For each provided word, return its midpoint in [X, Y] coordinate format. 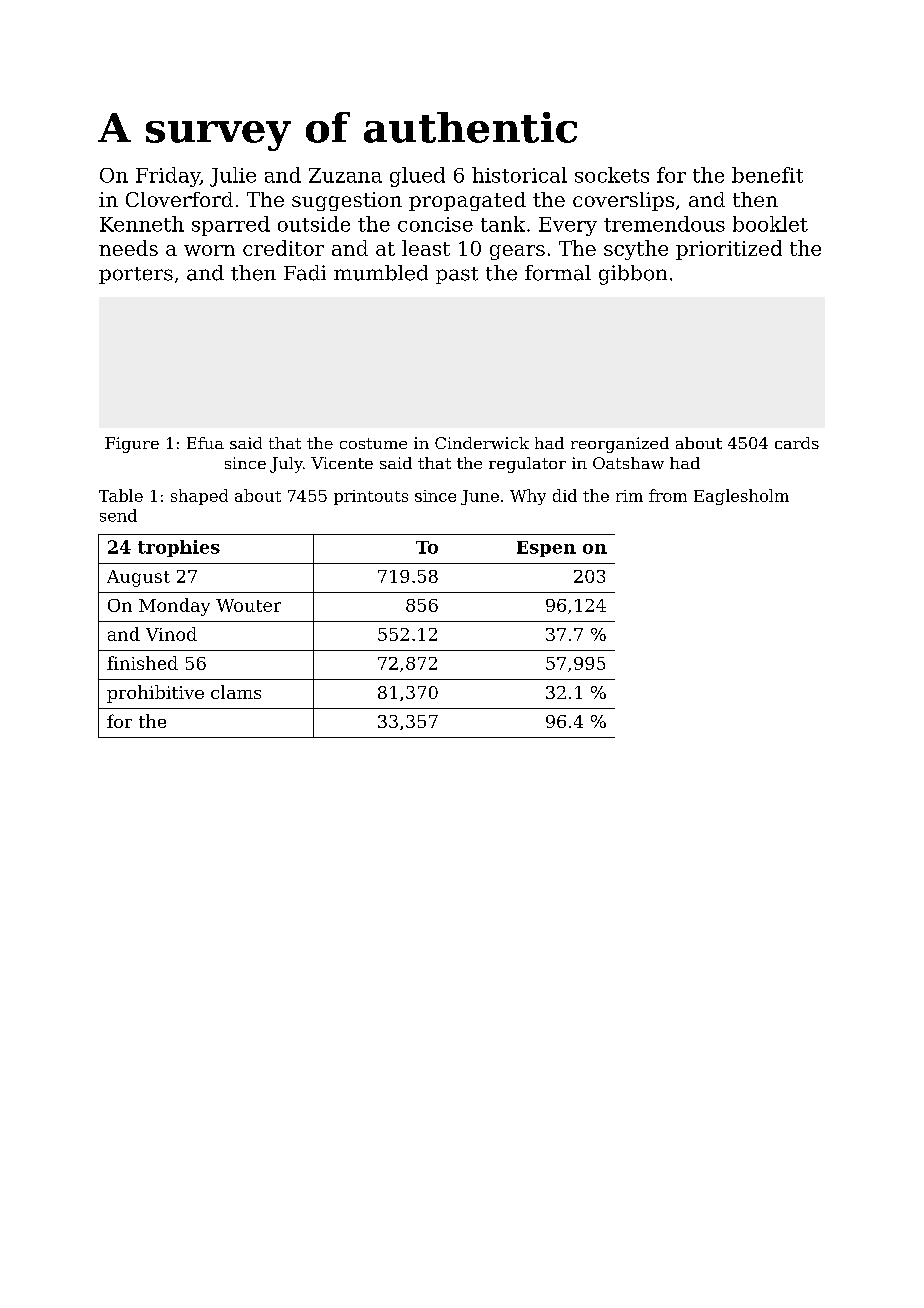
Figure [132, 445]
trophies [179, 548]
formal [558, 273]
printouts [371, 497]
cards [797, 443]
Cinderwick [482, 443]
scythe [636, 250]
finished [142, 663]
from [668, 495]
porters [136, 275]
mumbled [381, 273]
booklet [770, 224]
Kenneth [142, 224]
